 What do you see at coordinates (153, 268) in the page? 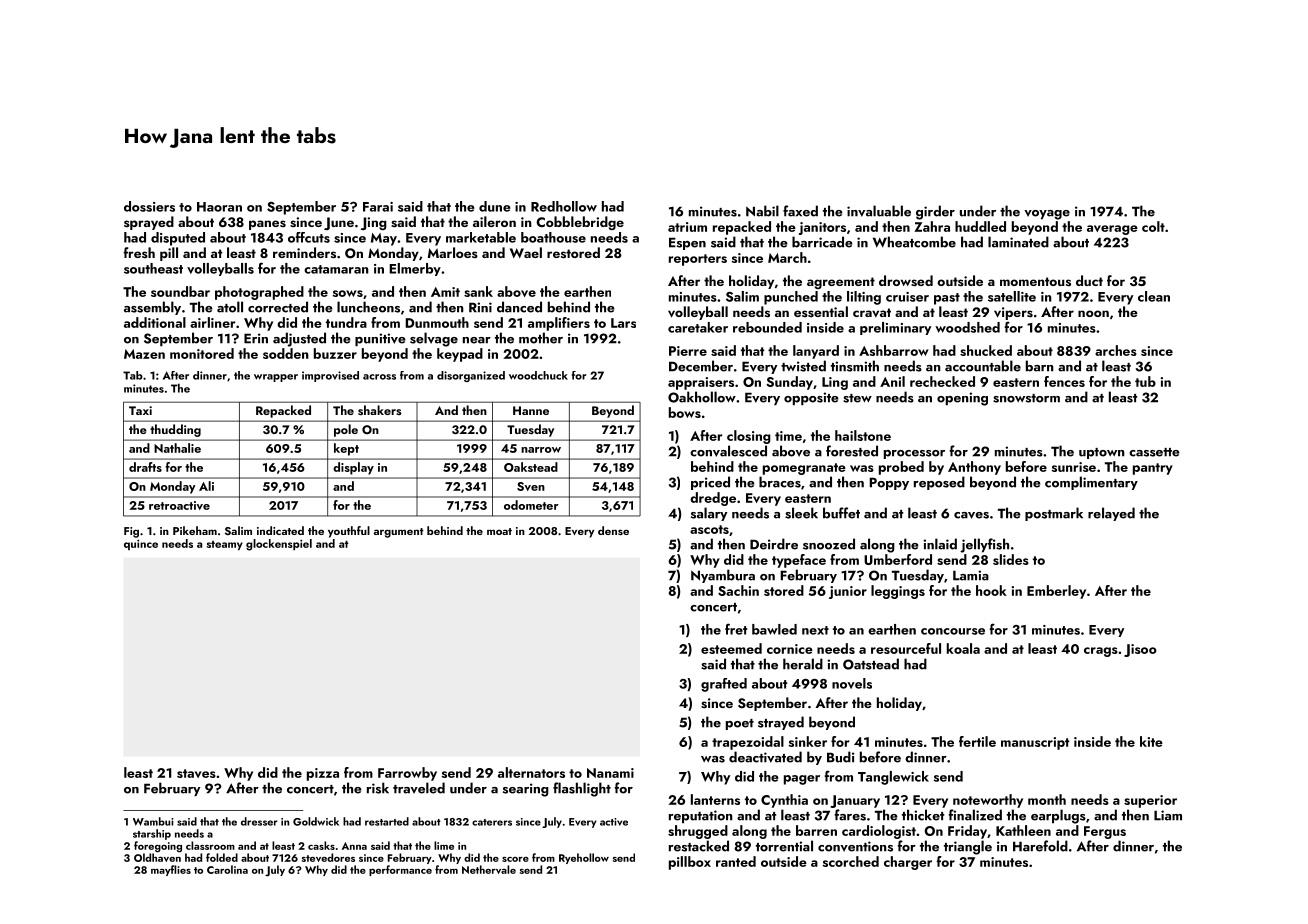
I see `southeast` at bounding box center [153, 268].
